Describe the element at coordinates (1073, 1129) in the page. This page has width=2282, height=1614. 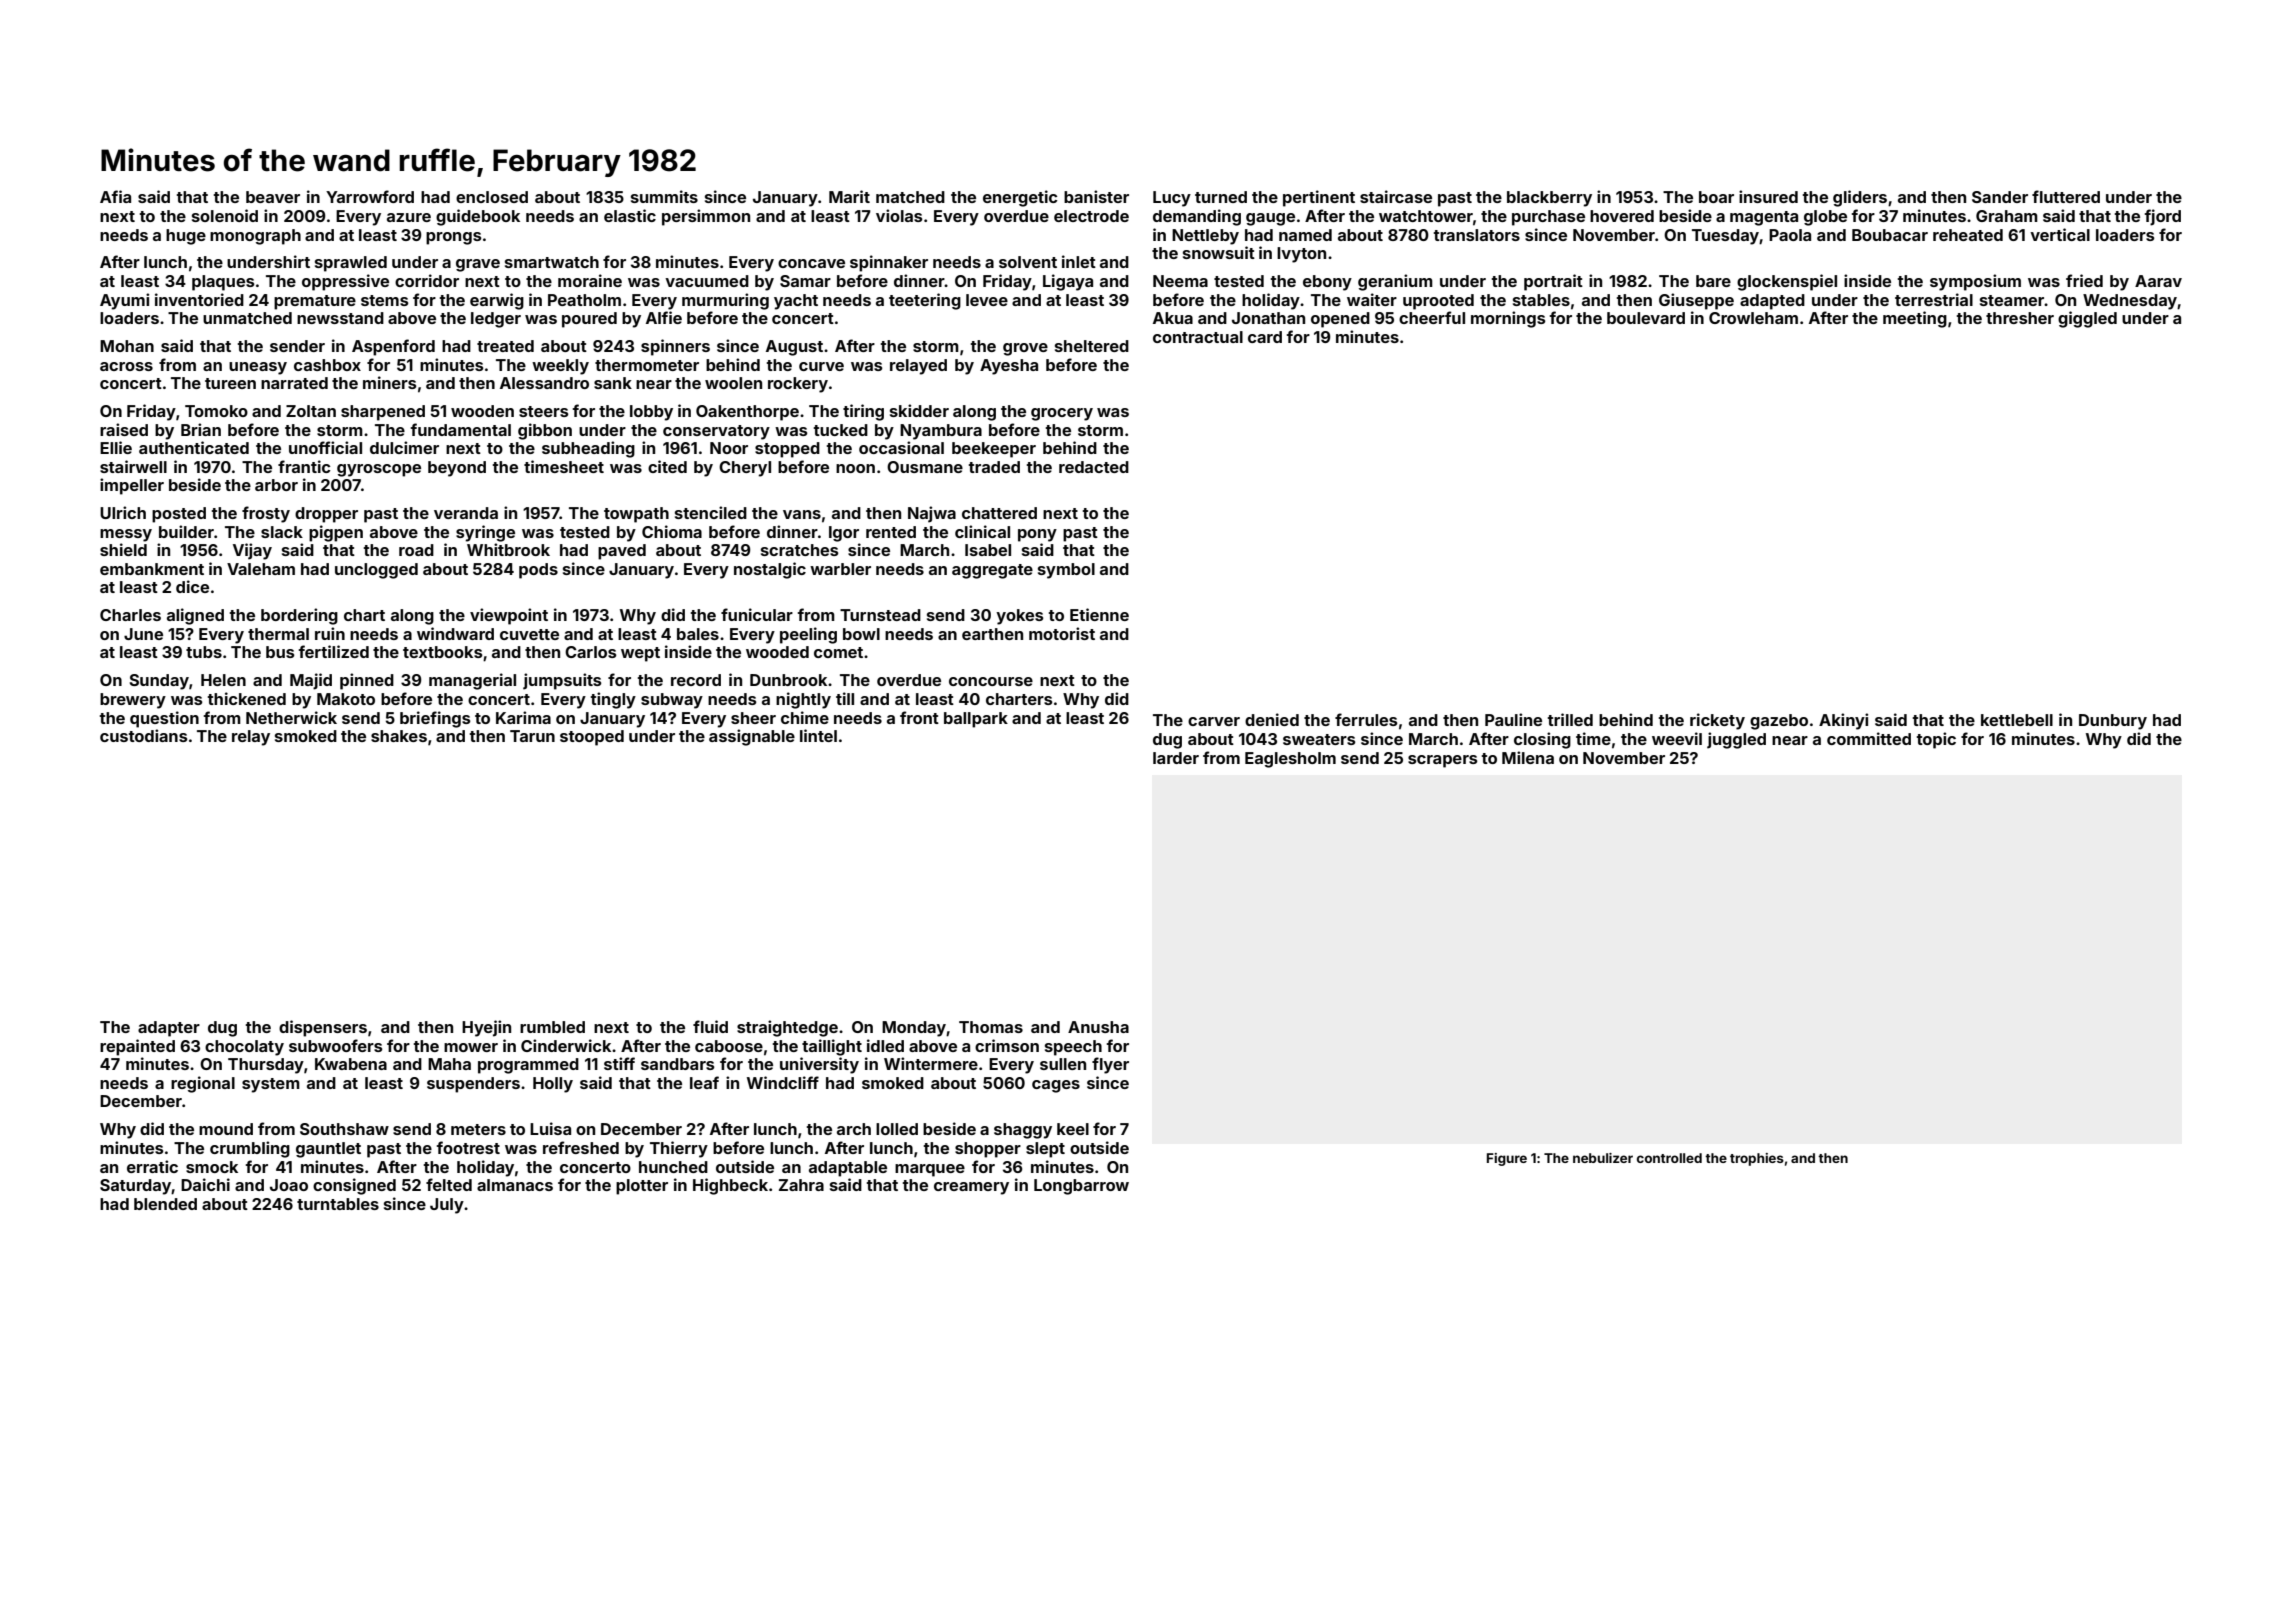
I see `keel` at that location.
